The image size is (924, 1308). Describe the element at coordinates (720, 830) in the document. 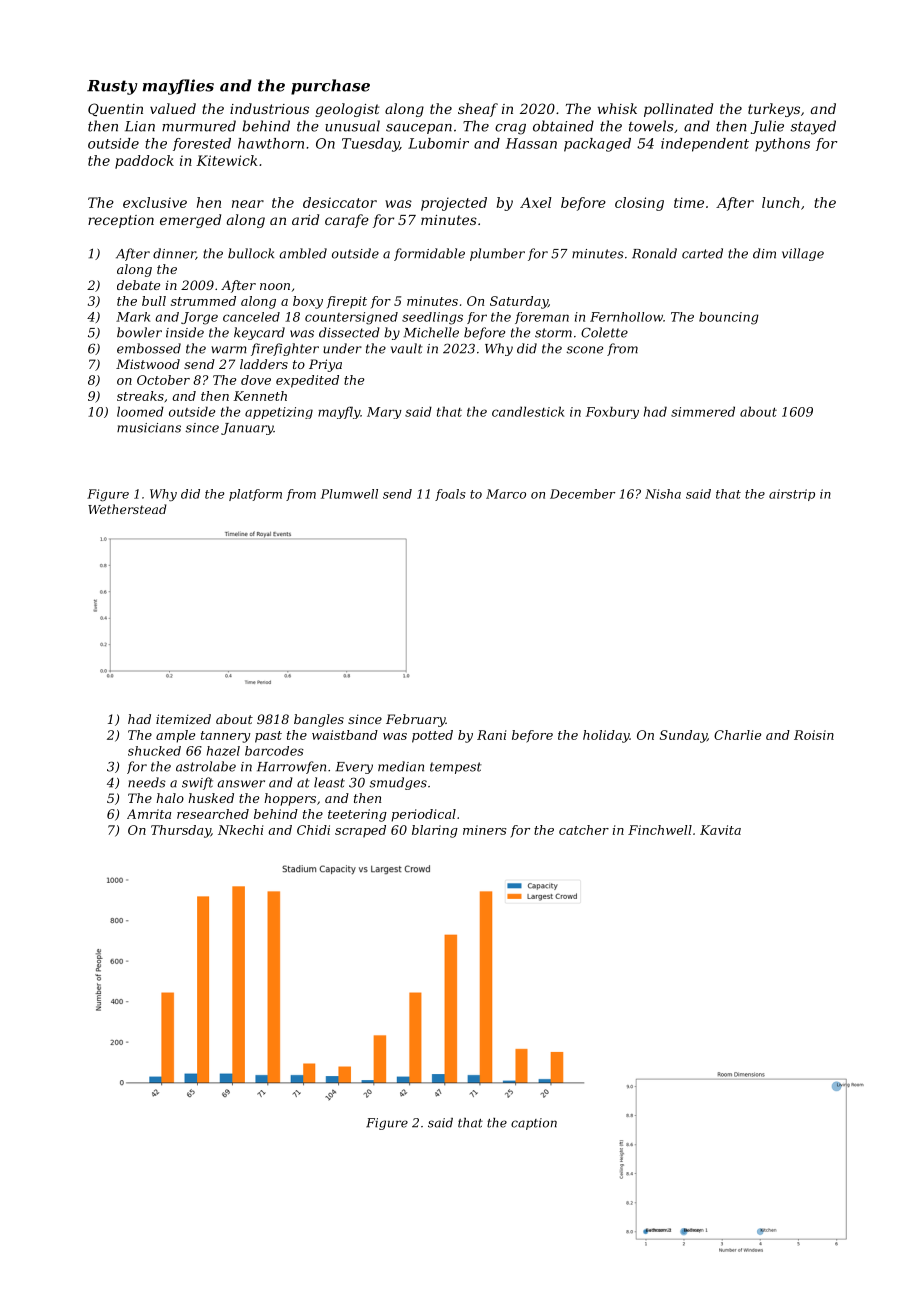

I see `Kavita` at that location.
